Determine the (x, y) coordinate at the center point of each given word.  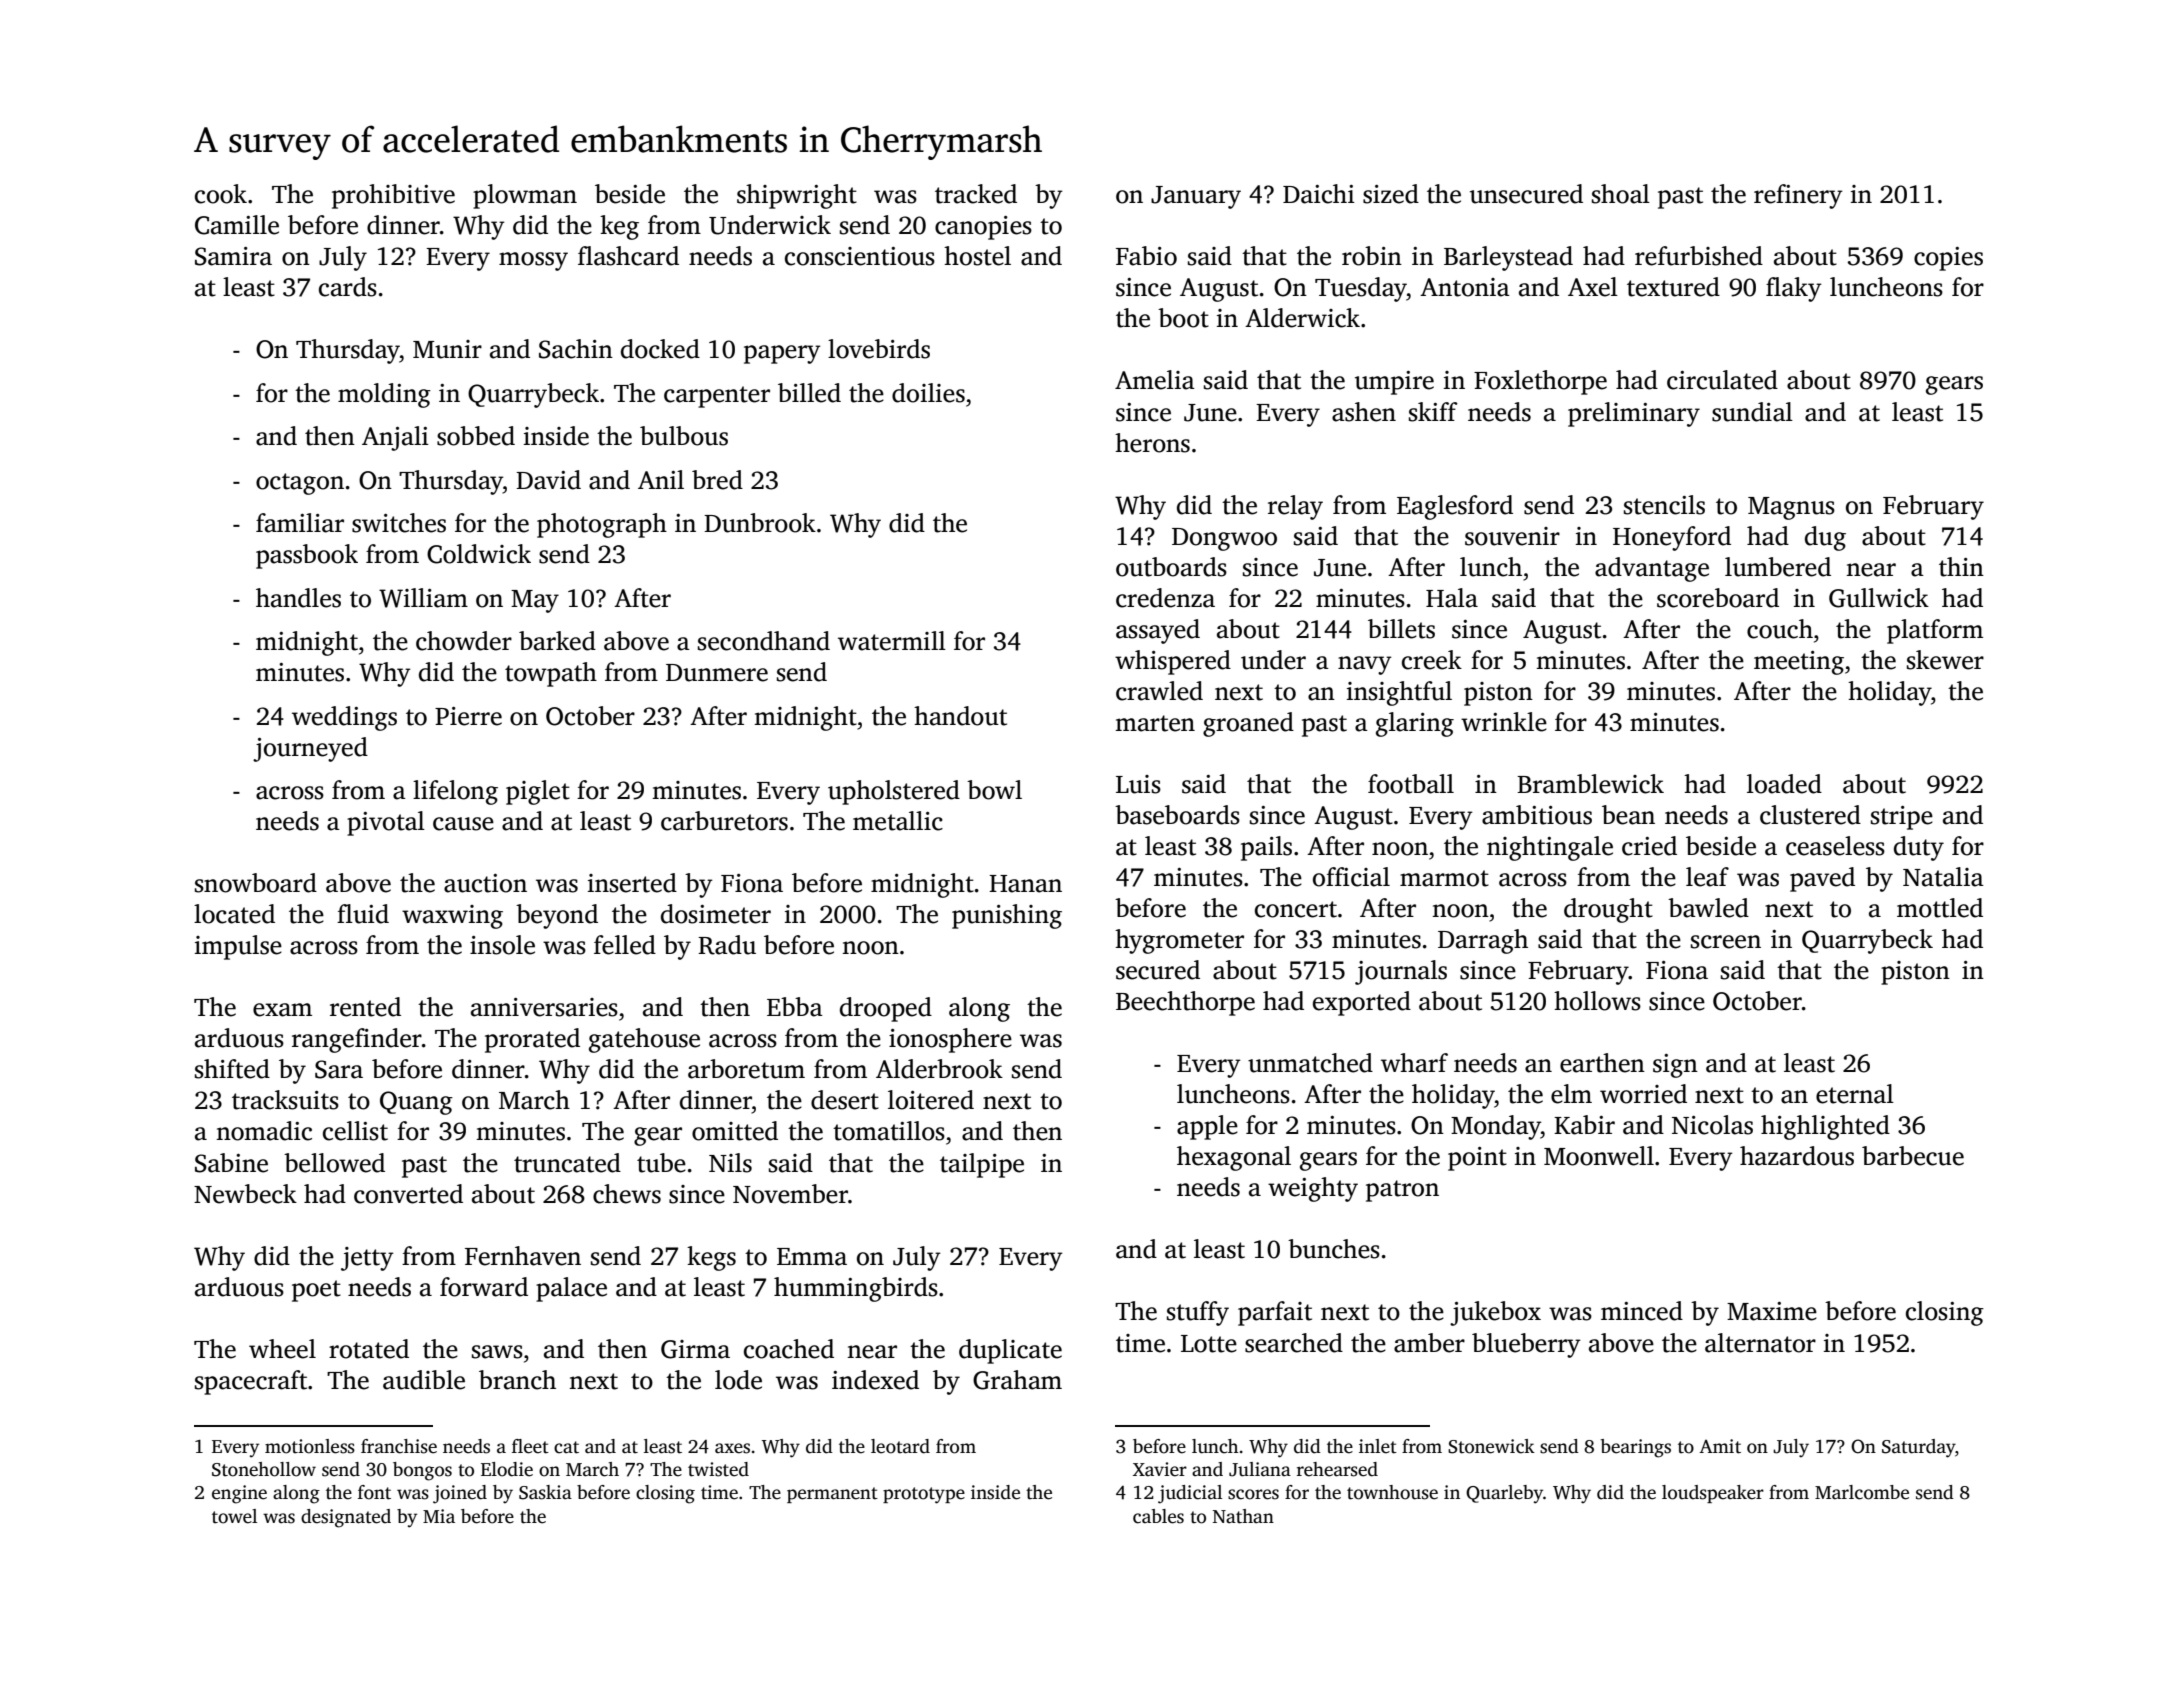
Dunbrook (760, 523)
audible (424, 1380)
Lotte (1209, 1344)
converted (408, 1194)
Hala (1452, 598)
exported (1362, 1003)
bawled (1708, 908)
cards (348, 287)
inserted (632, 883)
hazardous (1797, 1156)
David (548, 480)
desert (845, 1100)
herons (1152, 443)
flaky (1794, 289)
